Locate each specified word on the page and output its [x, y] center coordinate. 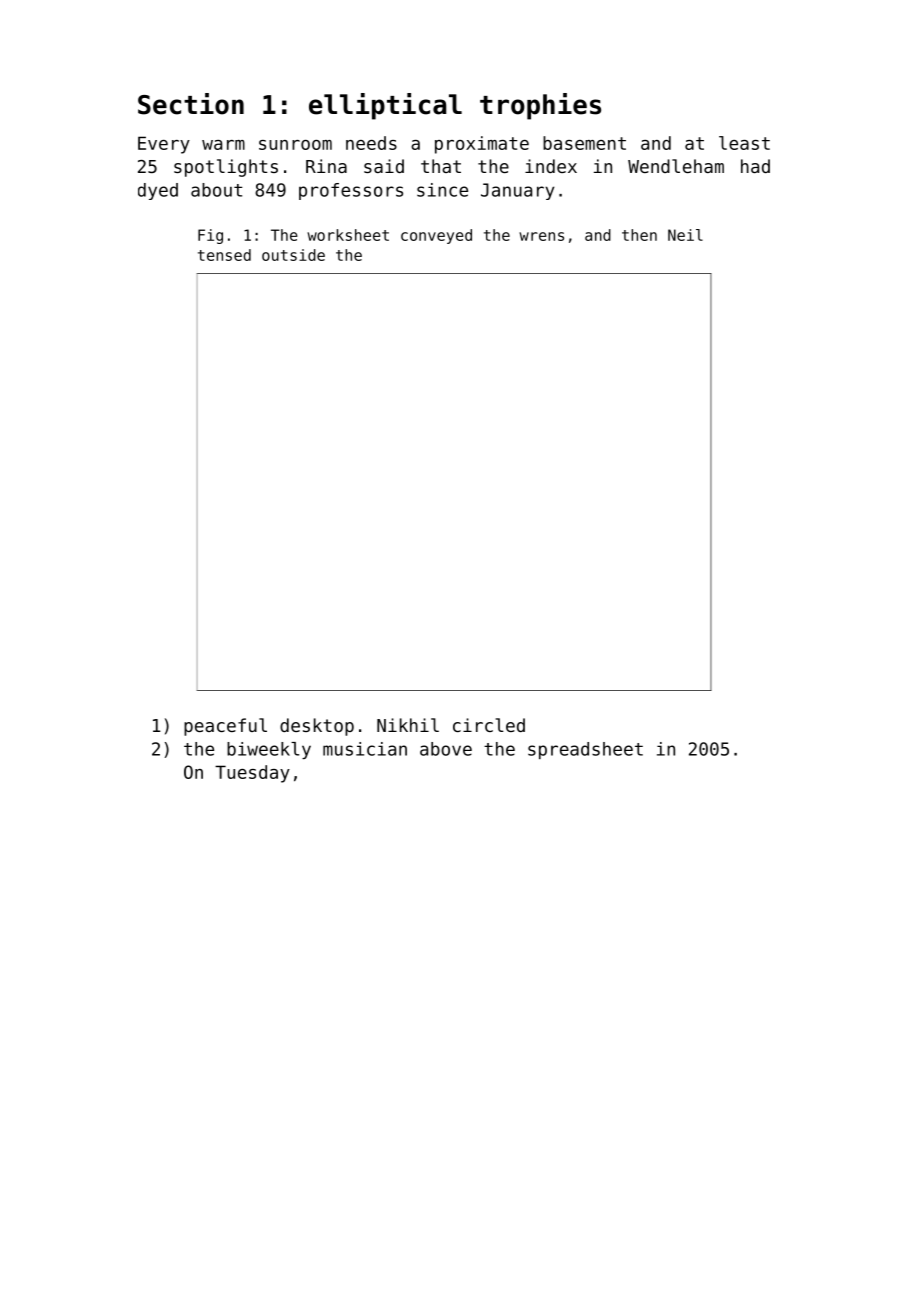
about [216, 190]
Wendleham [676, 166]
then [639, 235]
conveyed [436, 236]
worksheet [348, 235]
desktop [317, 727]
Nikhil [408, 725]
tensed [224, 255]
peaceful [225, 727]
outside [293, 255]
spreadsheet [585, 750]
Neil [685, 235]
